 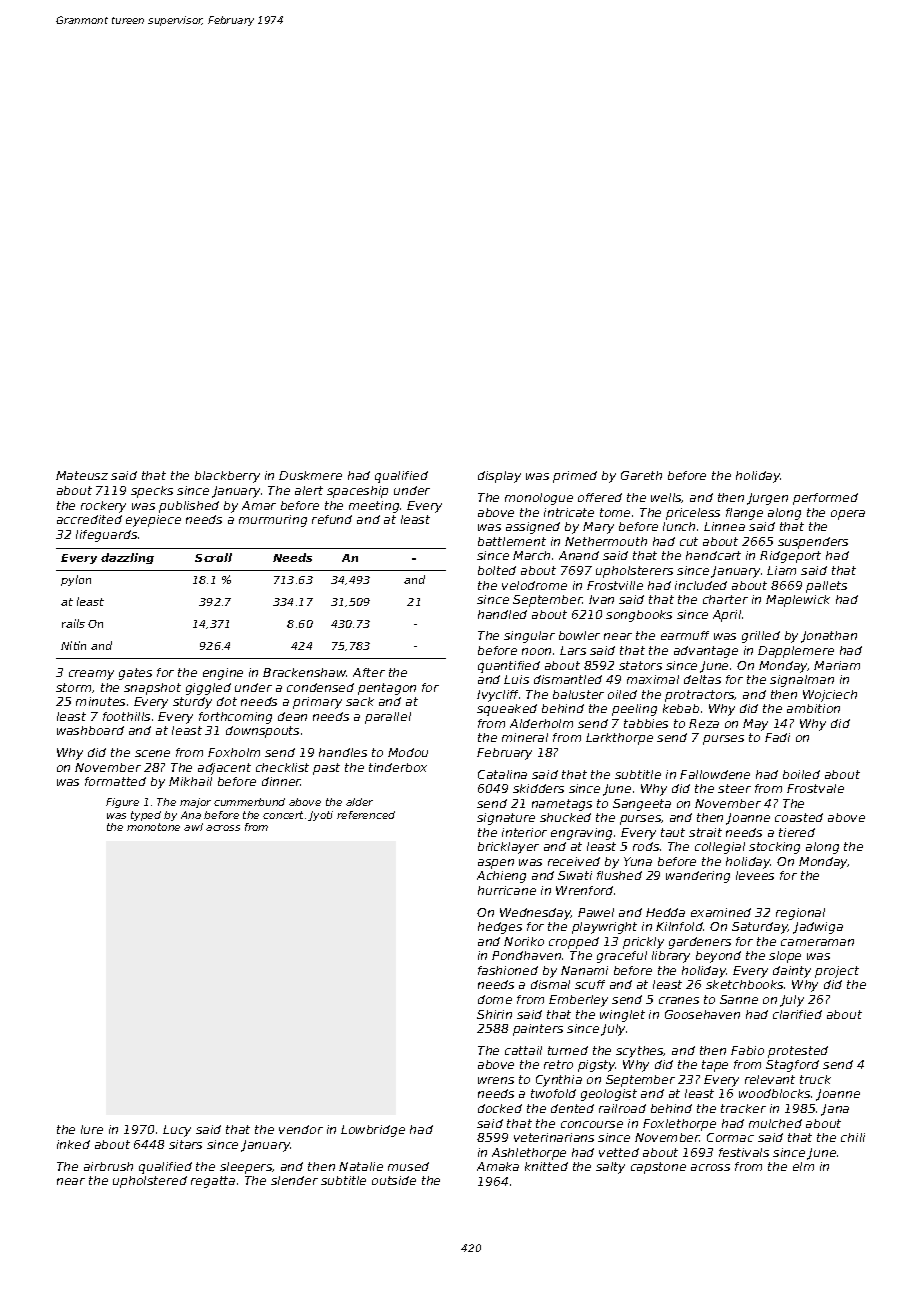 I want to click on formatted, so click(x=115, y=781).
